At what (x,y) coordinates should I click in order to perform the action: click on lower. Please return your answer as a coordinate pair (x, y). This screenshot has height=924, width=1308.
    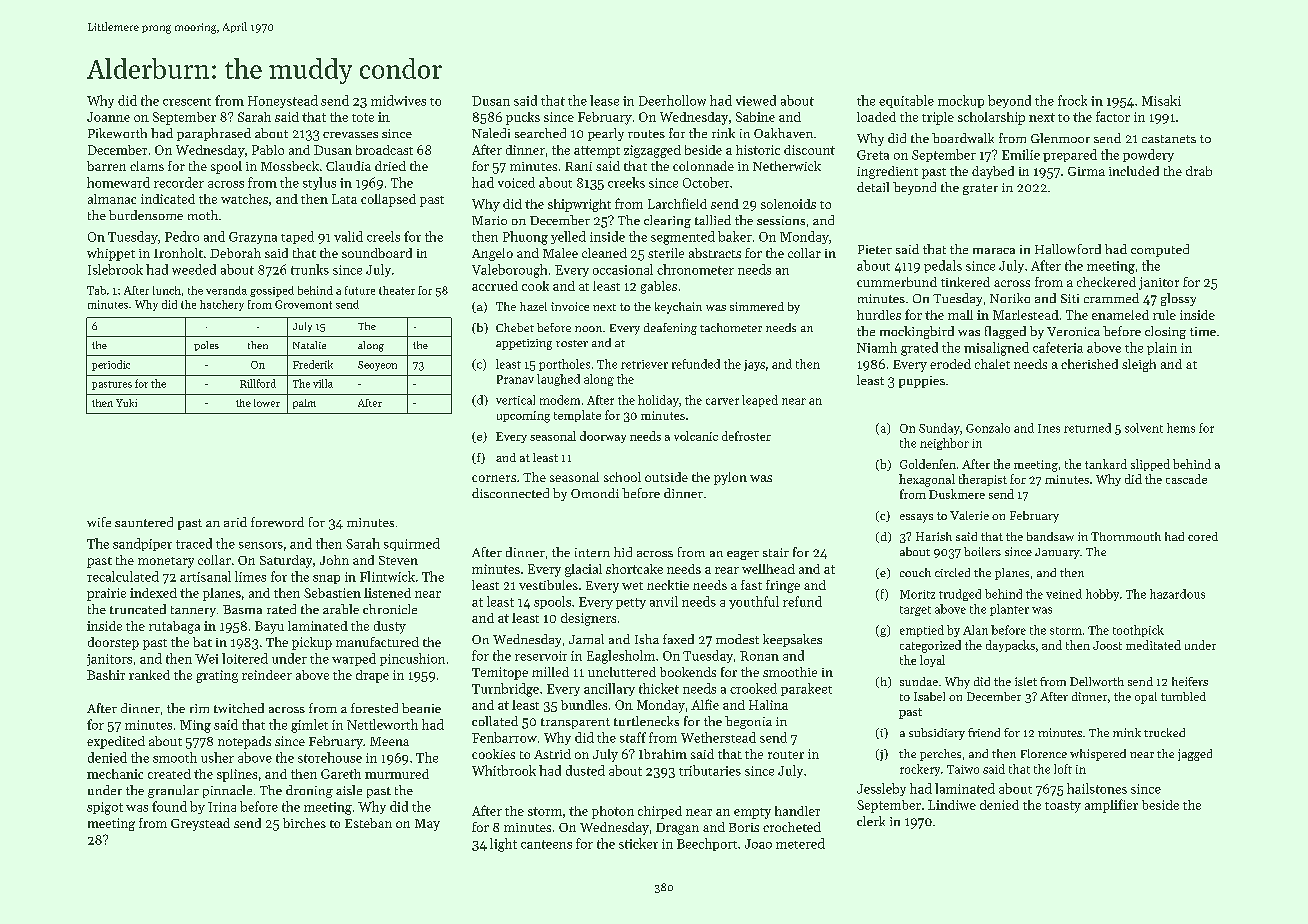
    Looking at the image, I should click on (267, 403).
